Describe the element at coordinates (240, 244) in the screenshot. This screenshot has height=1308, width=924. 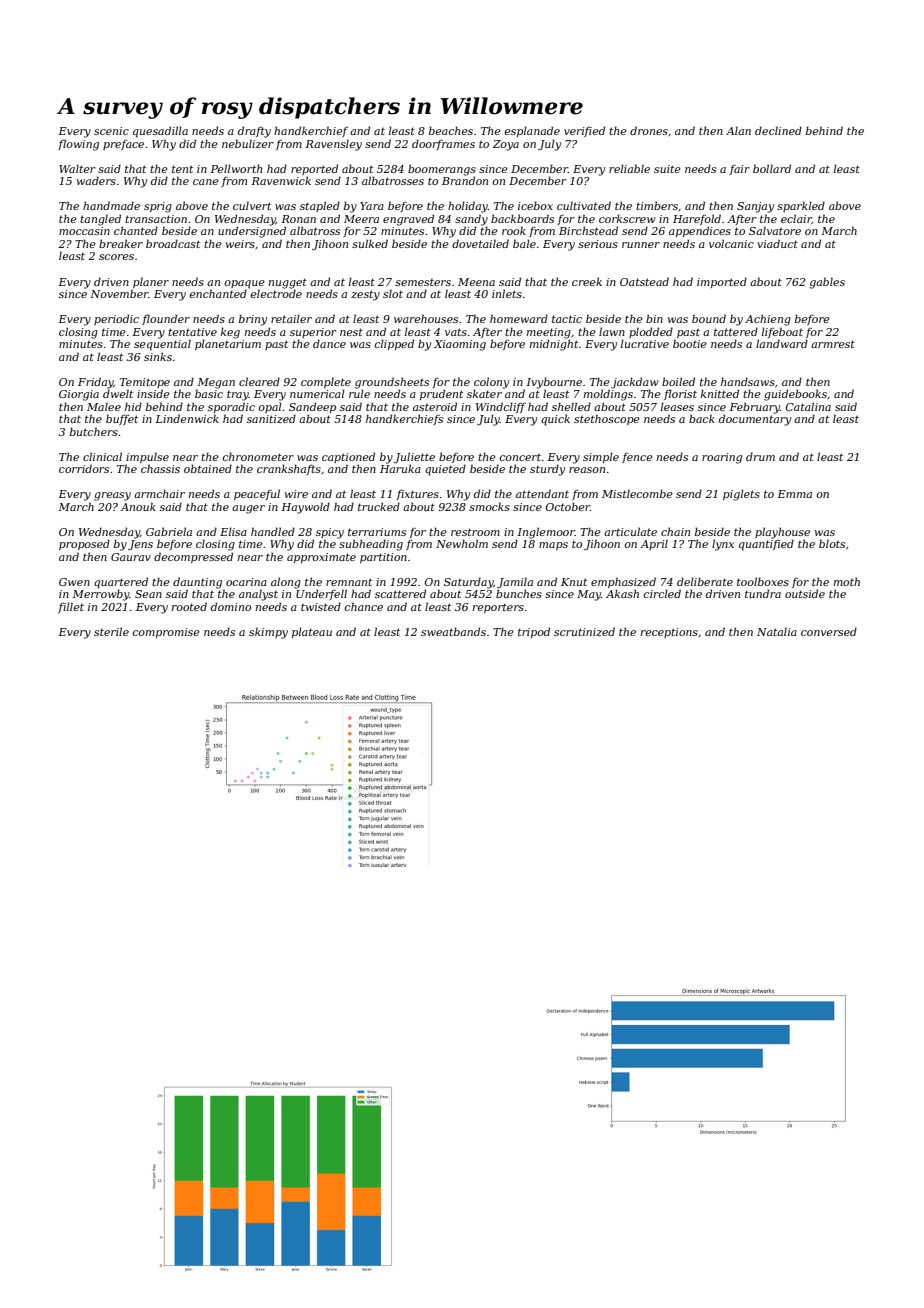
I see `weirs` at that location.
